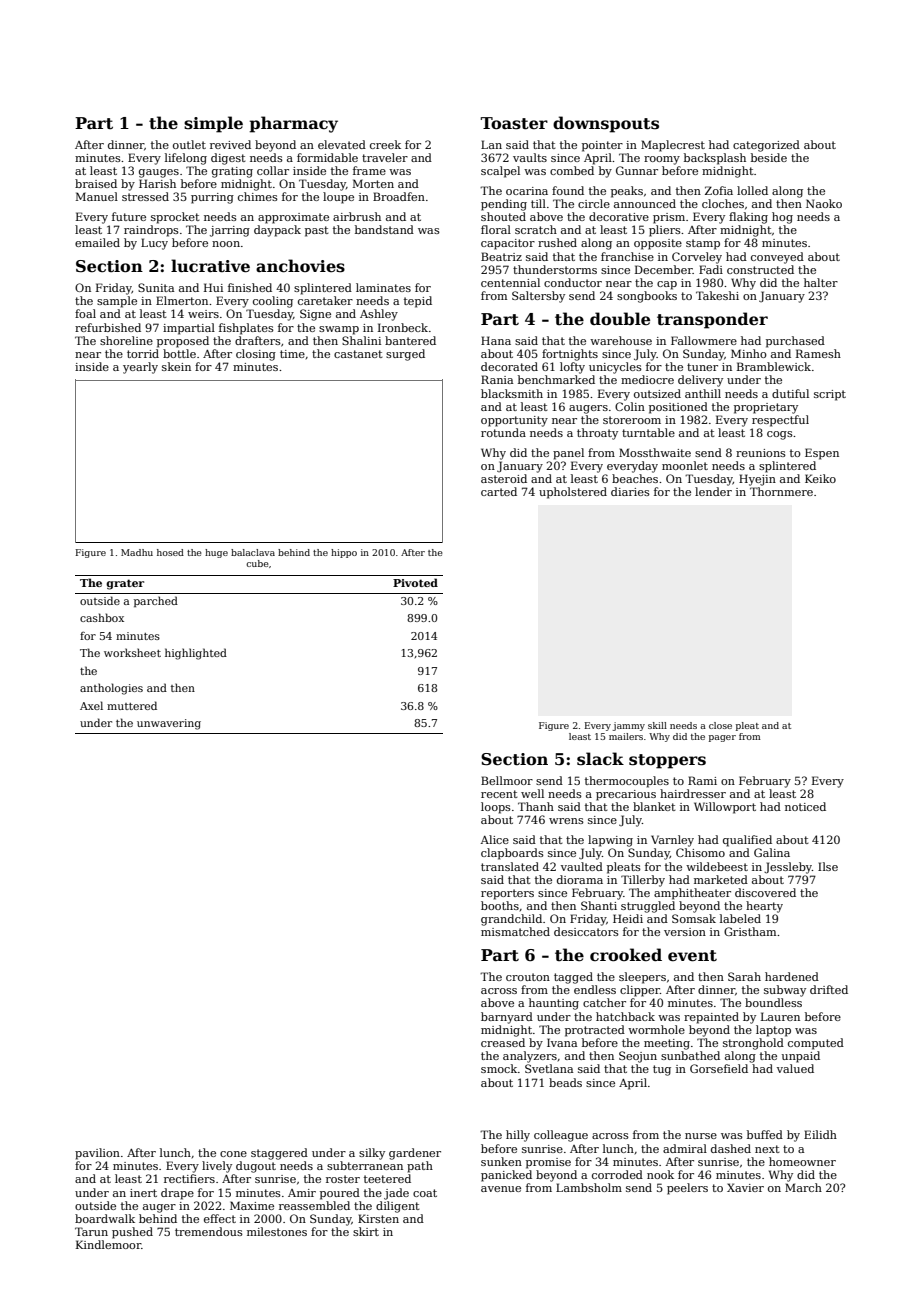 Image resolution: width=924 pixels, height=1308 pixels. Describe the element at coordinates (500, 905) in the page. I see `booths` at that location.
